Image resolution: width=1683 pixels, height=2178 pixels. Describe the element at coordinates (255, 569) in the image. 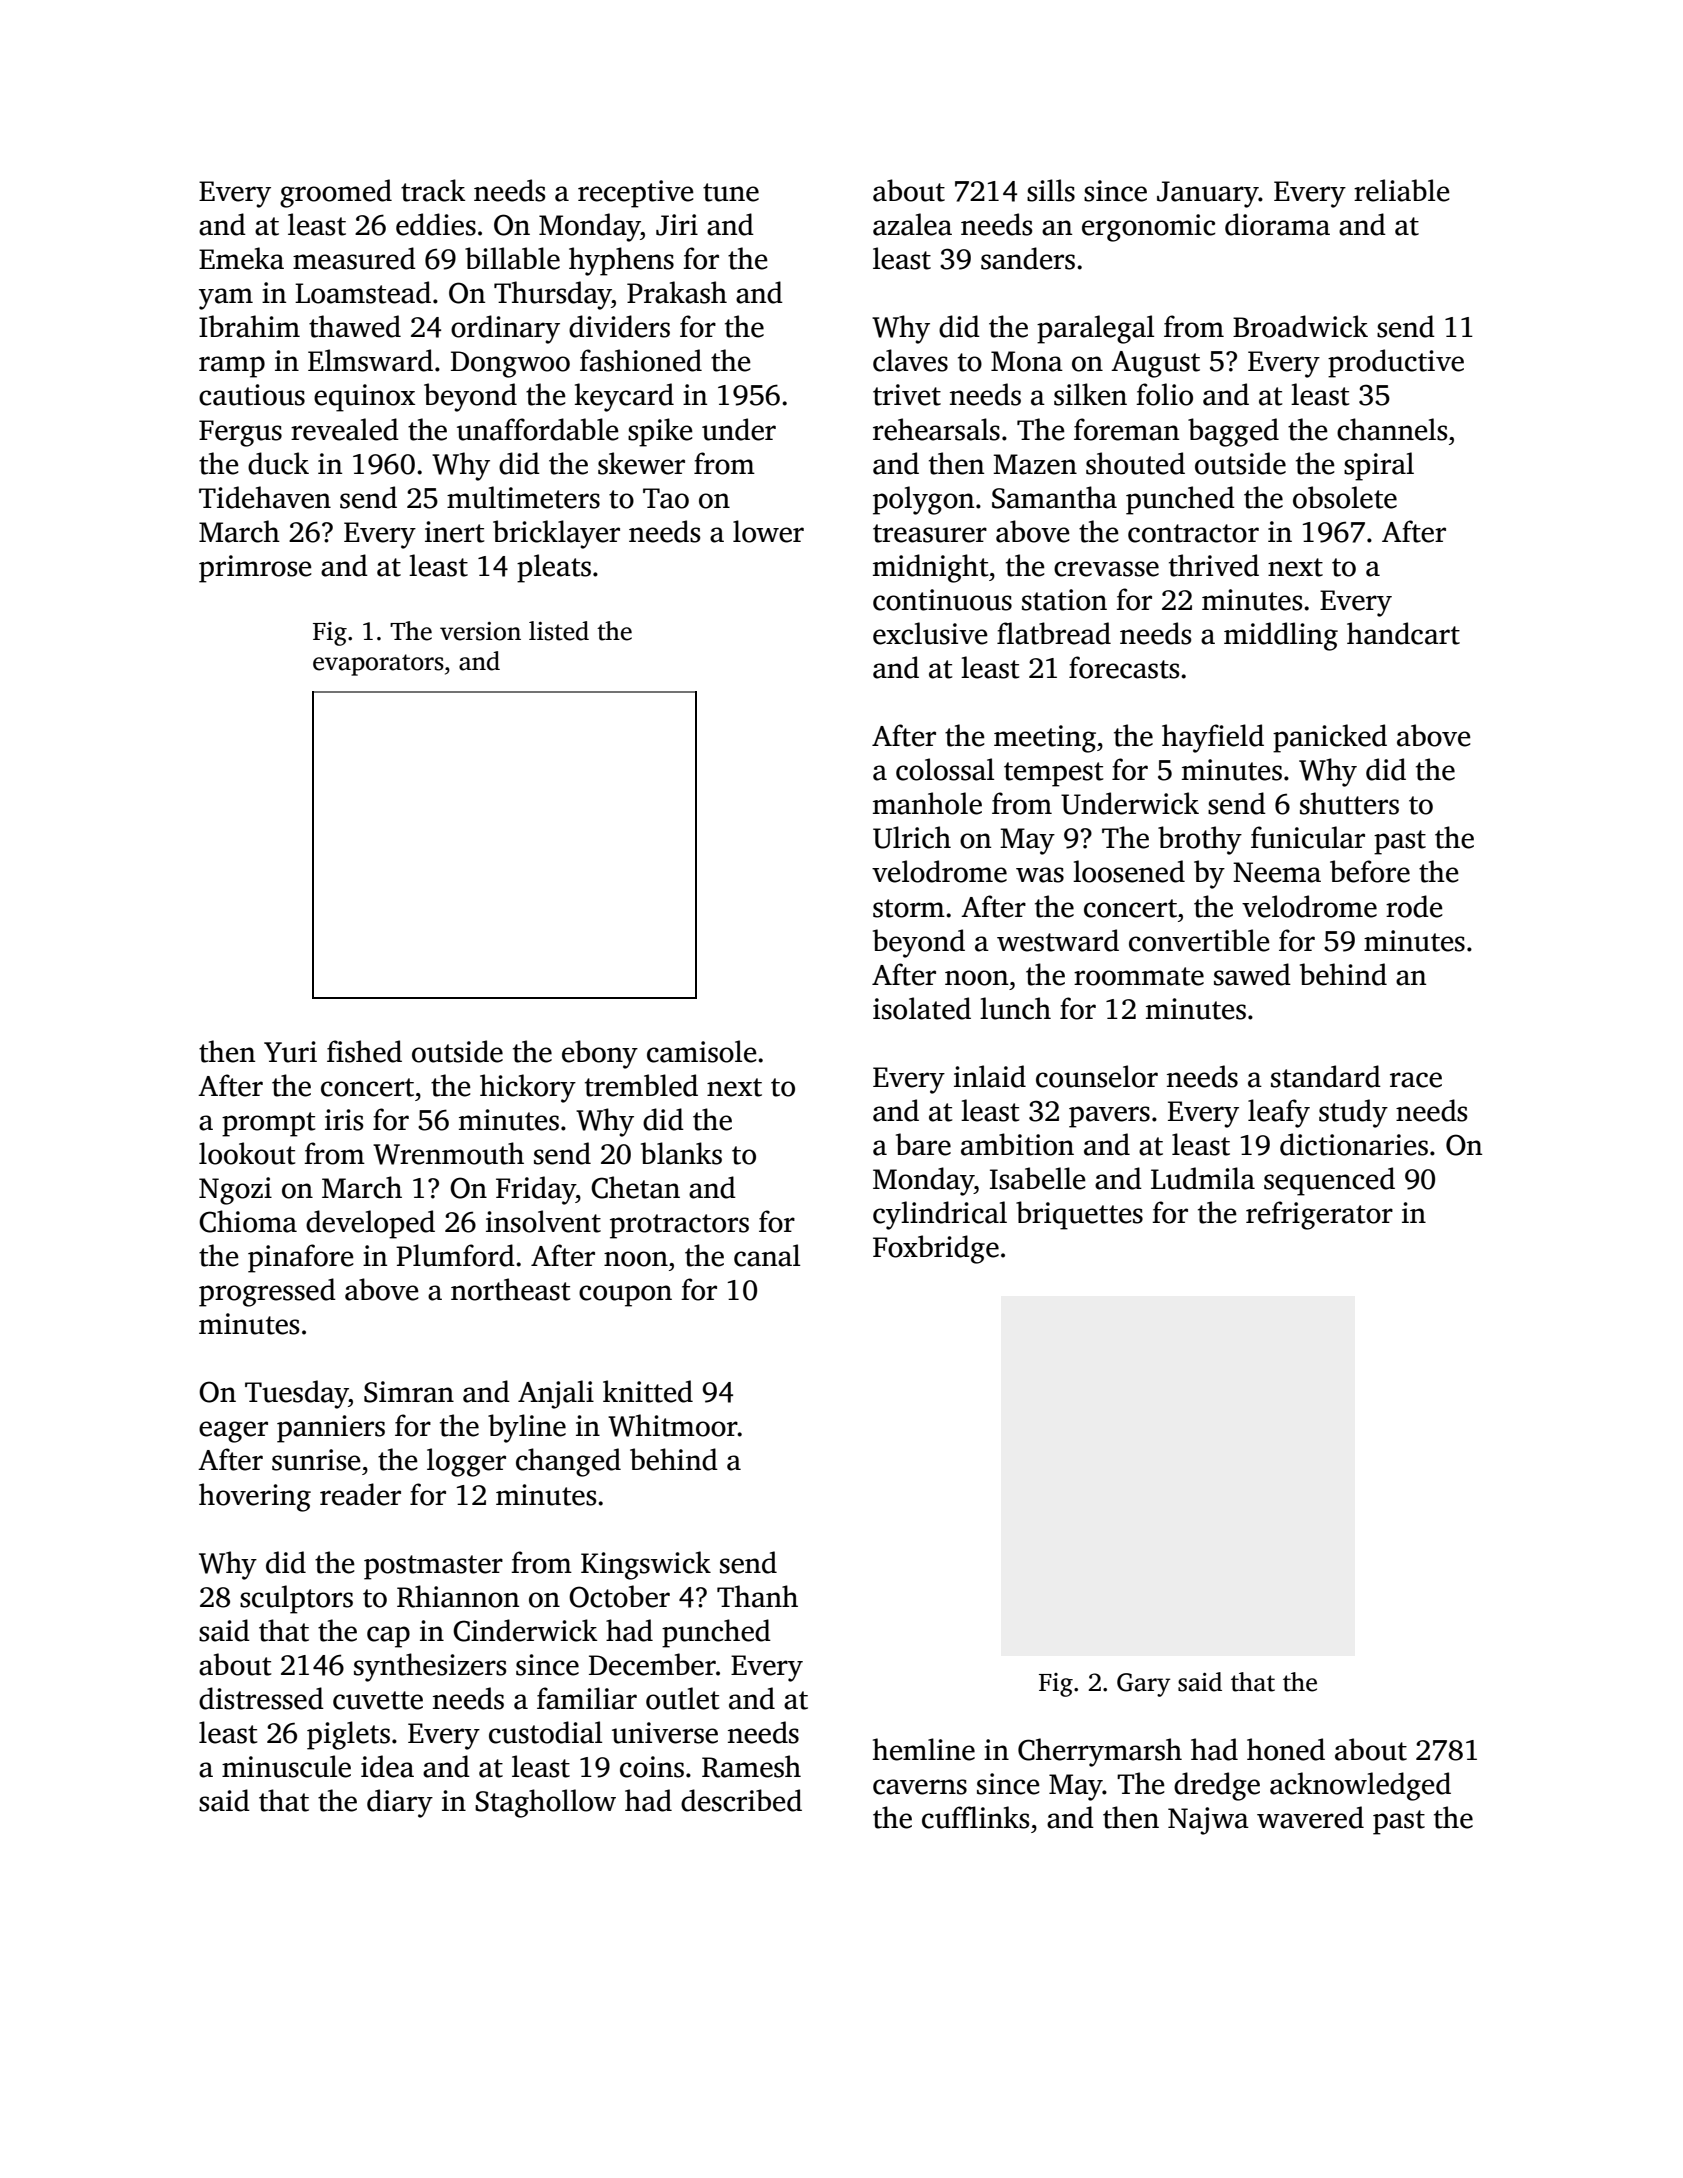

I see `primrose` at that location.
